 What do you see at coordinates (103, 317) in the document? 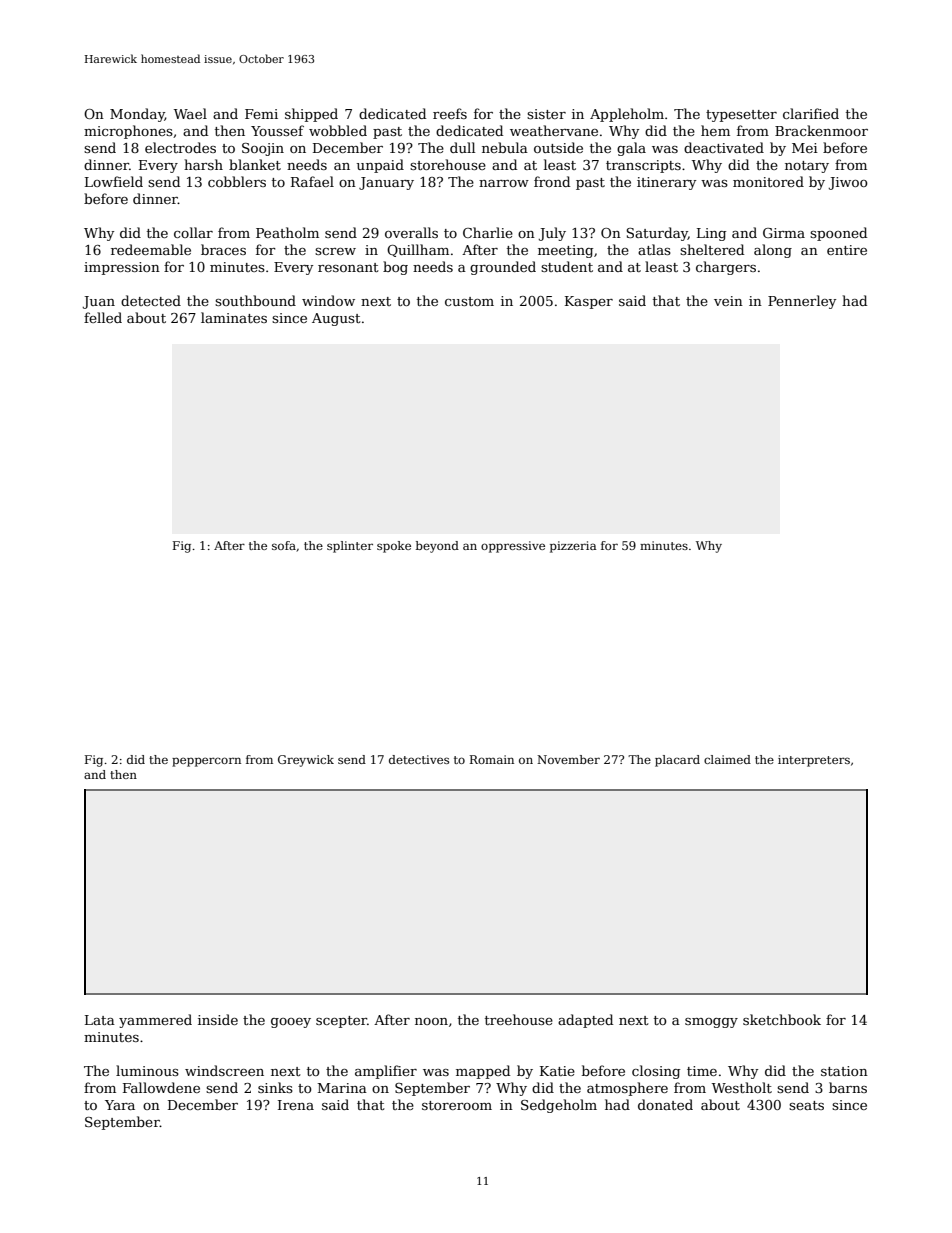
I see `felled` at bounding box center [103, 317].
